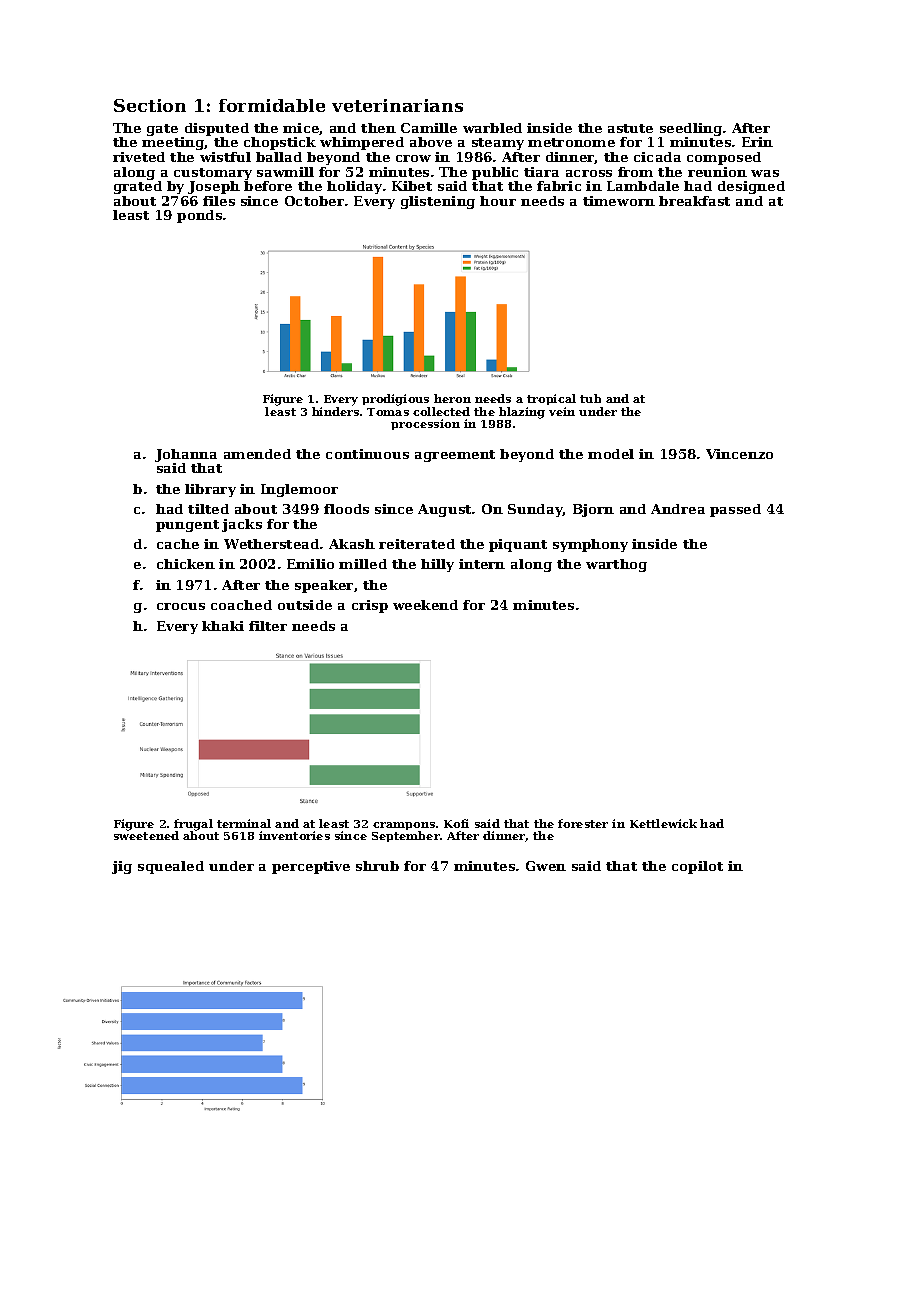 The image size is (908, 1316). Describe the element at coordinates (498, 201) in the image. I see `hour` at that location.
